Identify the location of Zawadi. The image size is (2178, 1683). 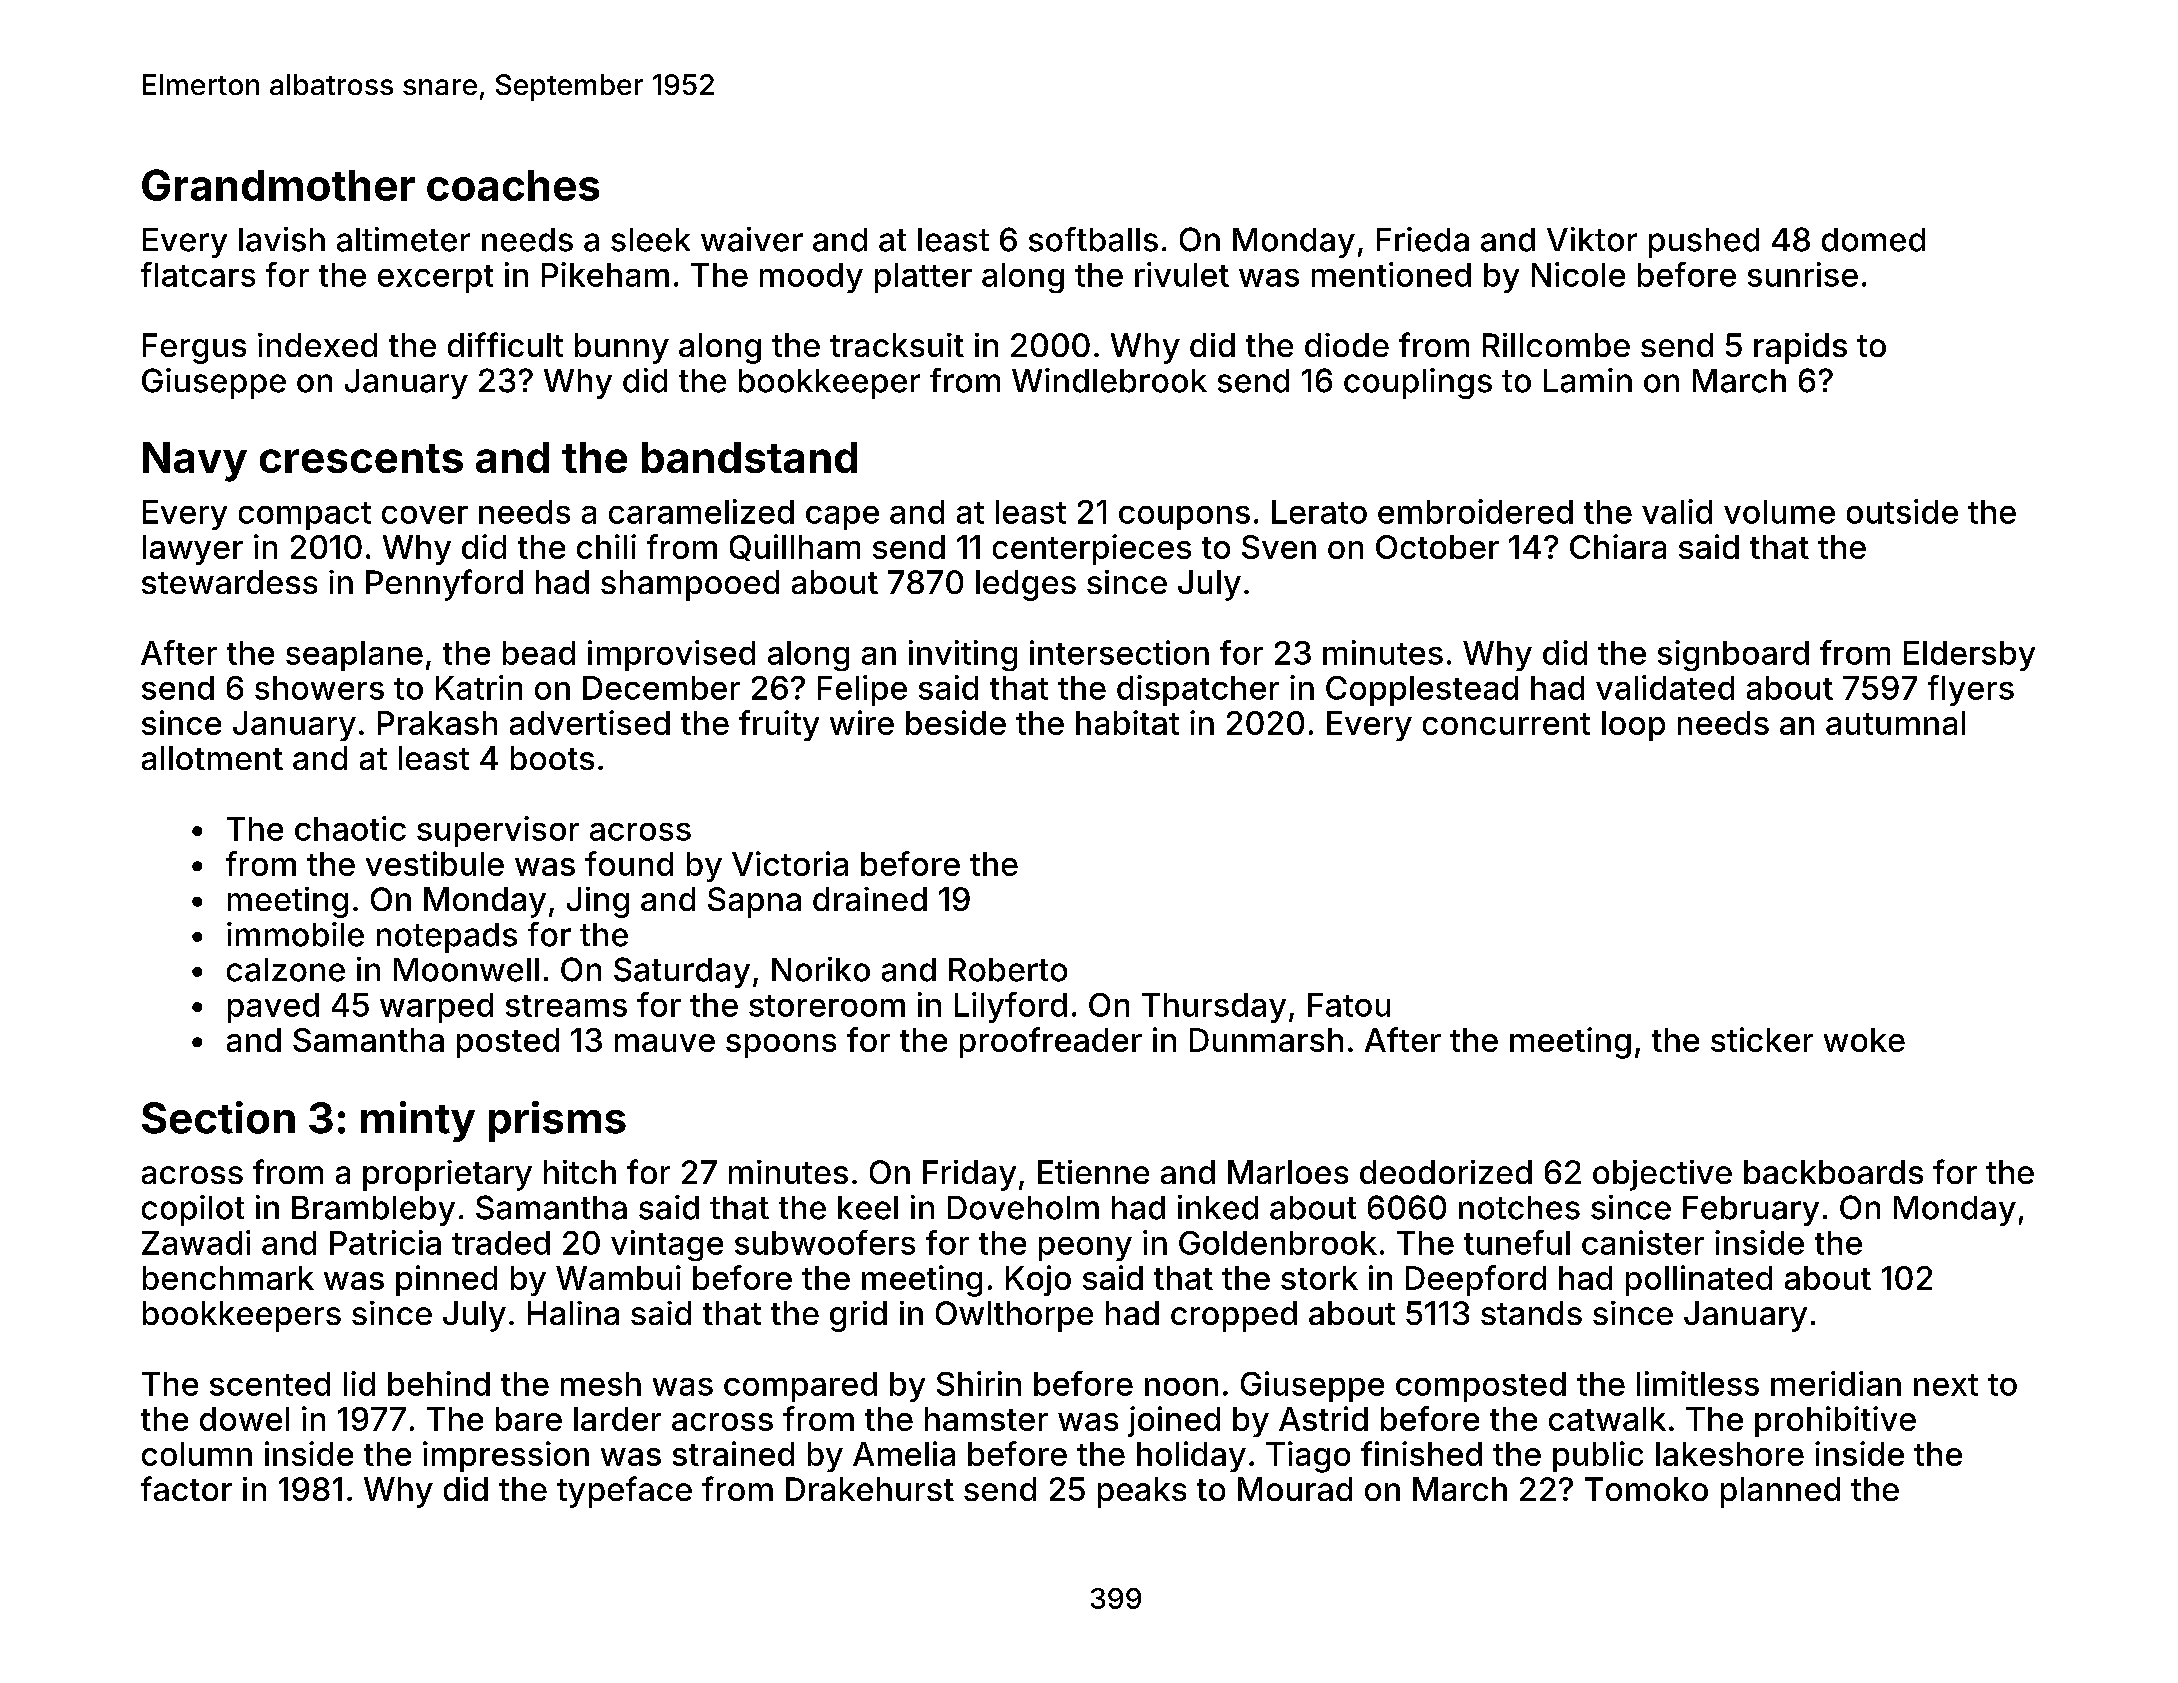
(196, 1242).
